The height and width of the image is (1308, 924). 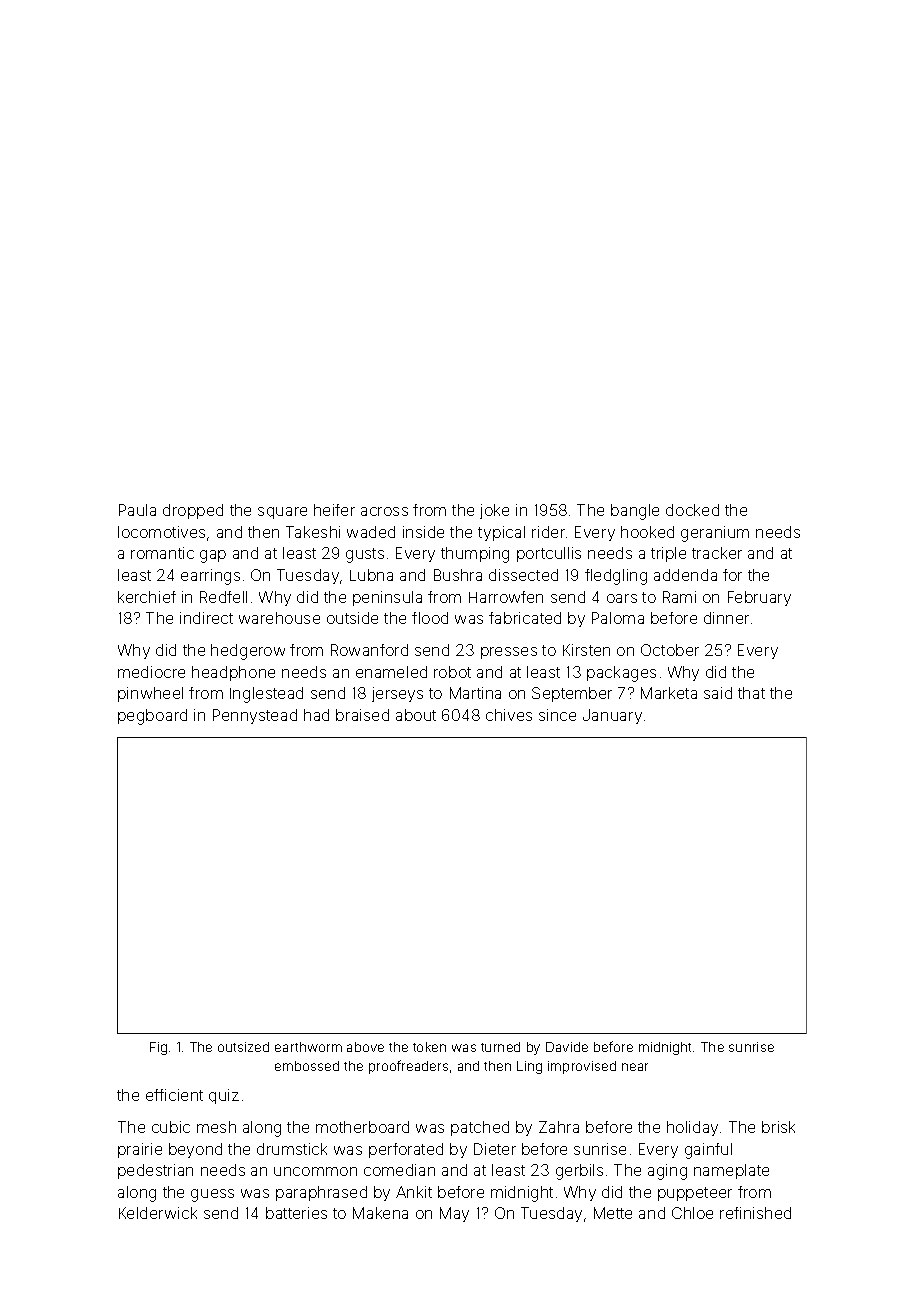 I want to click on about, so click(x=416, y=715).
